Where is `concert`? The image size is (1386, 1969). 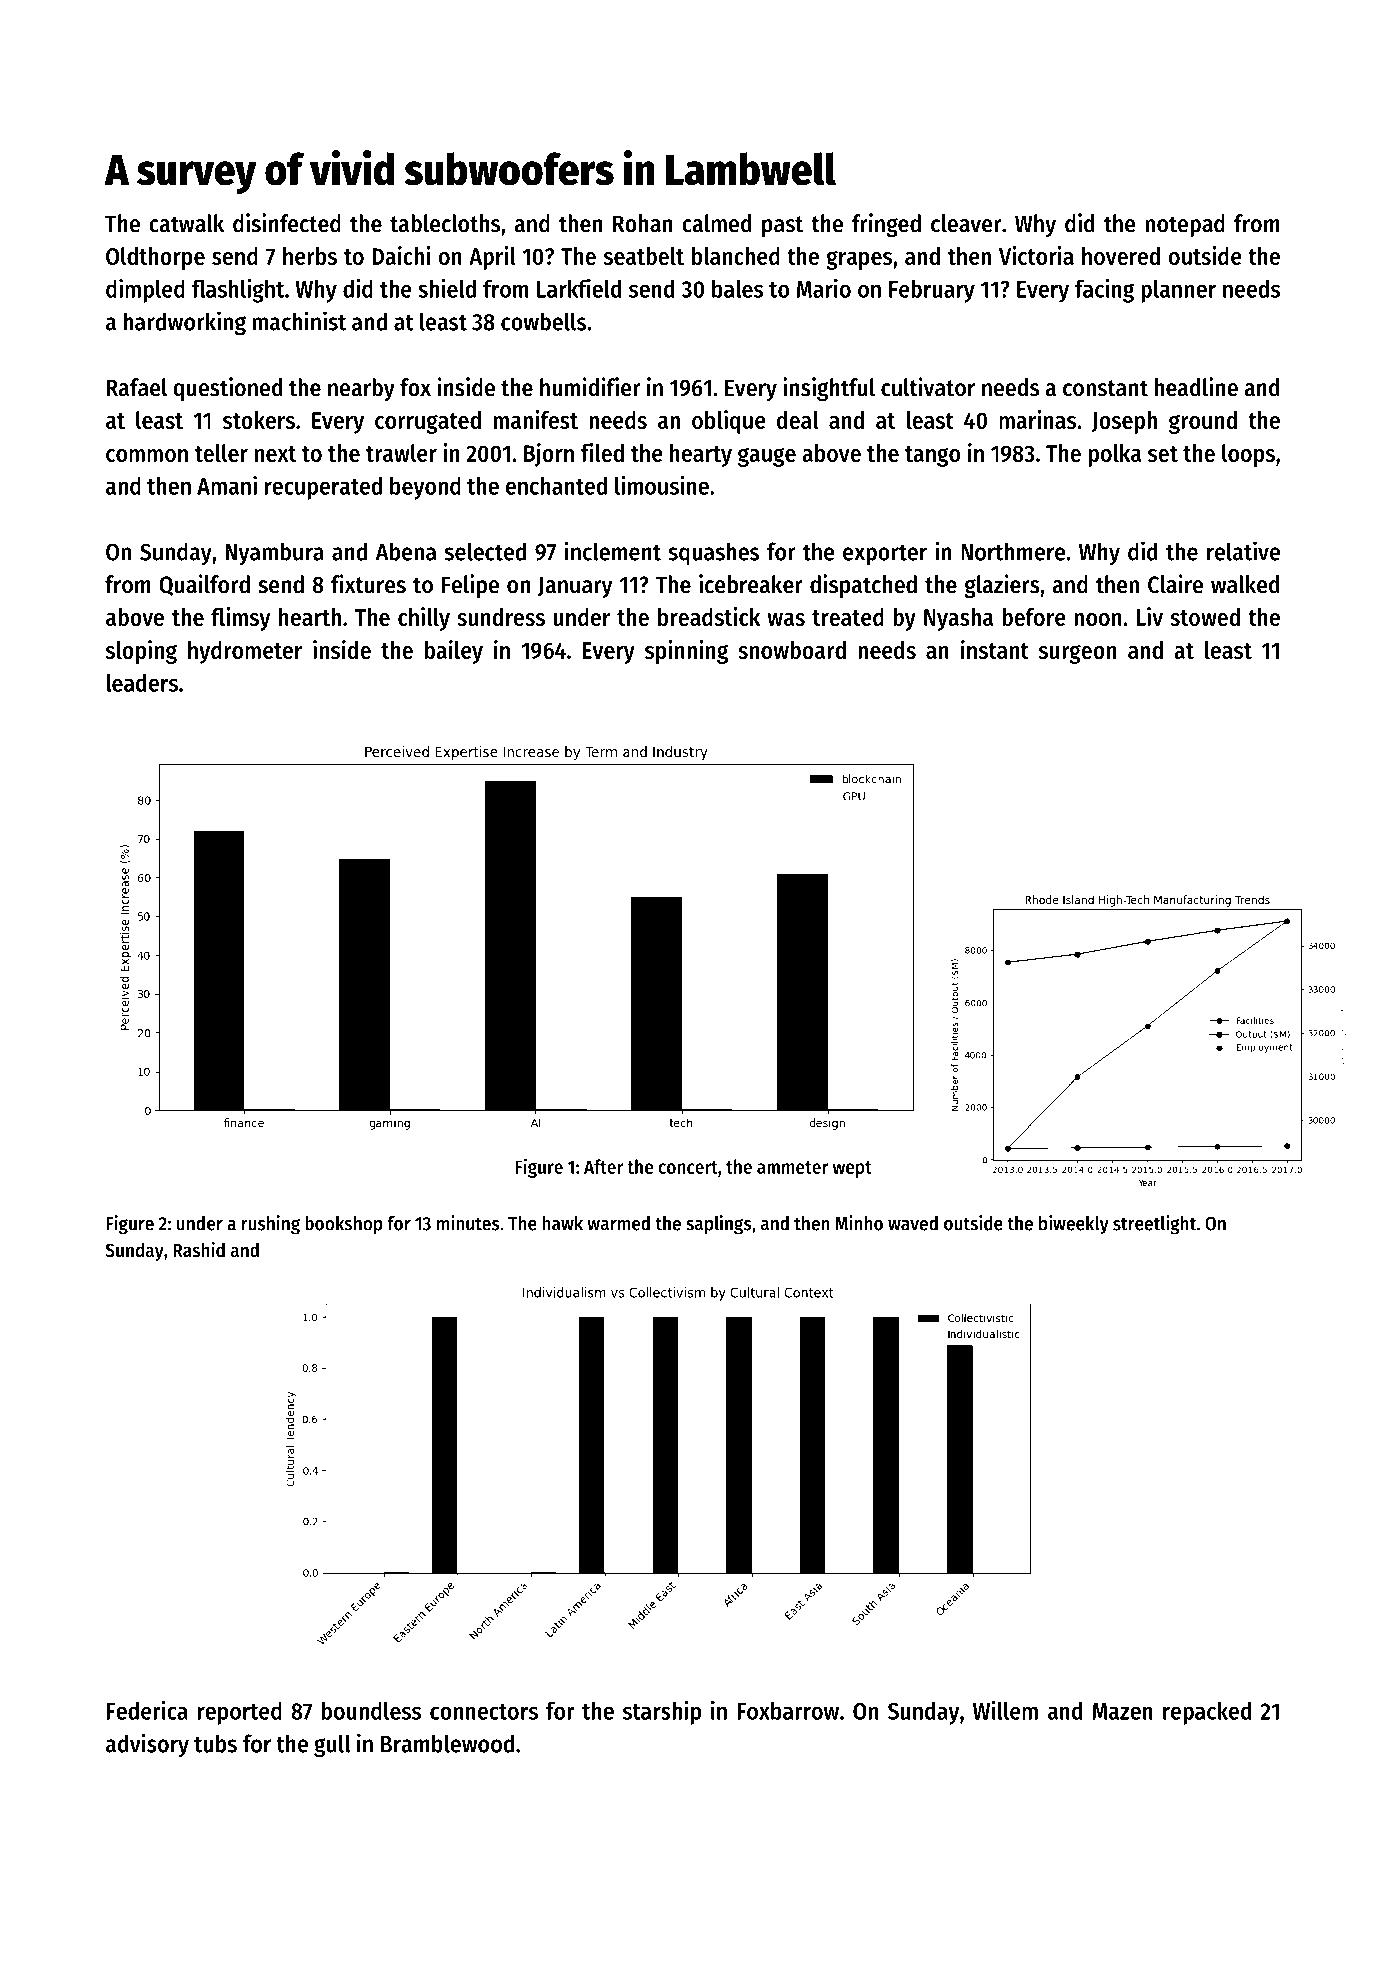 concert is located at coordinates (688, 1167).
